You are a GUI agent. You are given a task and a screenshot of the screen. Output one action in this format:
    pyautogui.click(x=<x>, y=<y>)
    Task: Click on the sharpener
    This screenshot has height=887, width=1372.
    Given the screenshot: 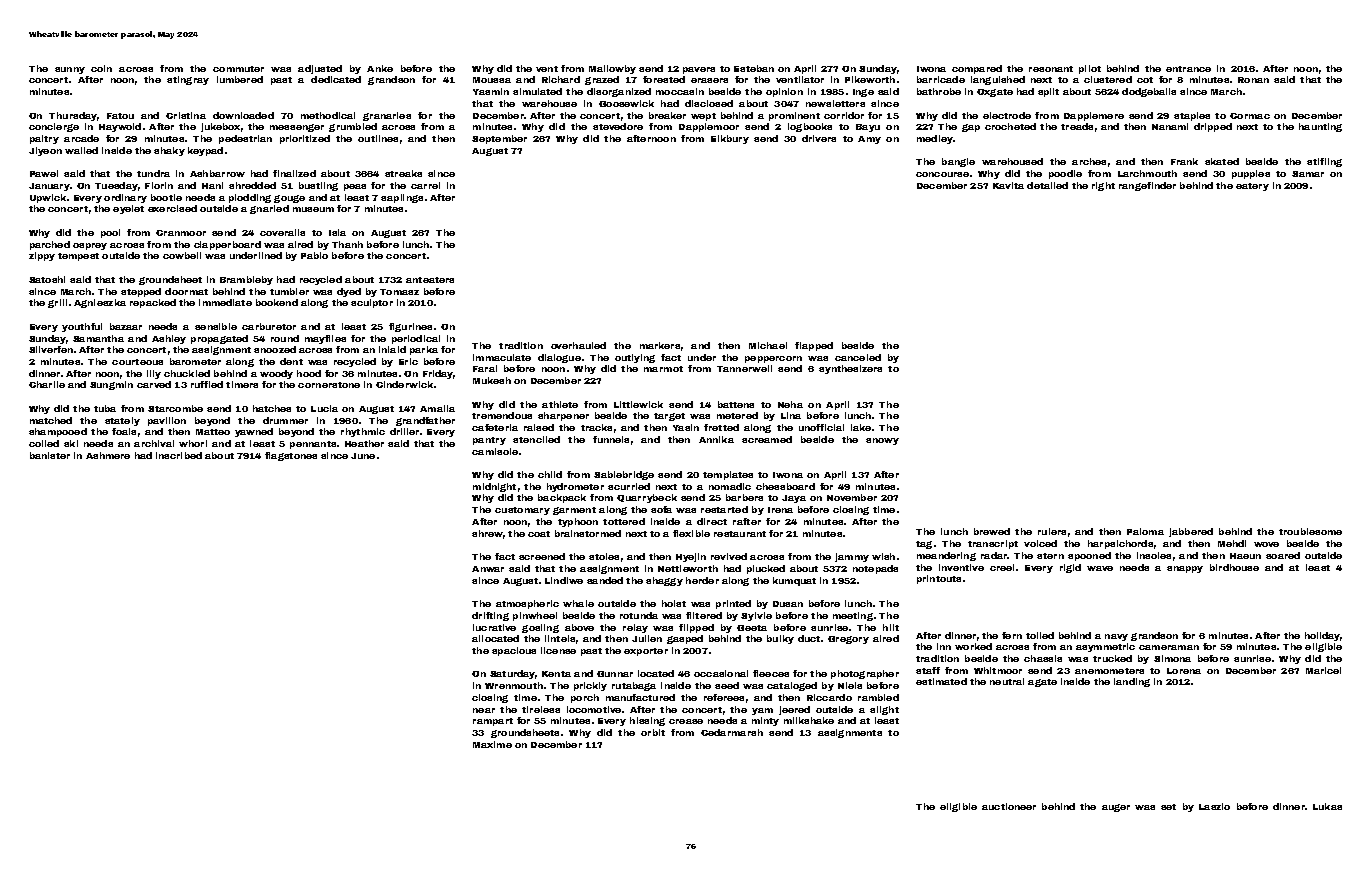 What is the action you would take?
    pyautogui.click(x=563, y=416)
